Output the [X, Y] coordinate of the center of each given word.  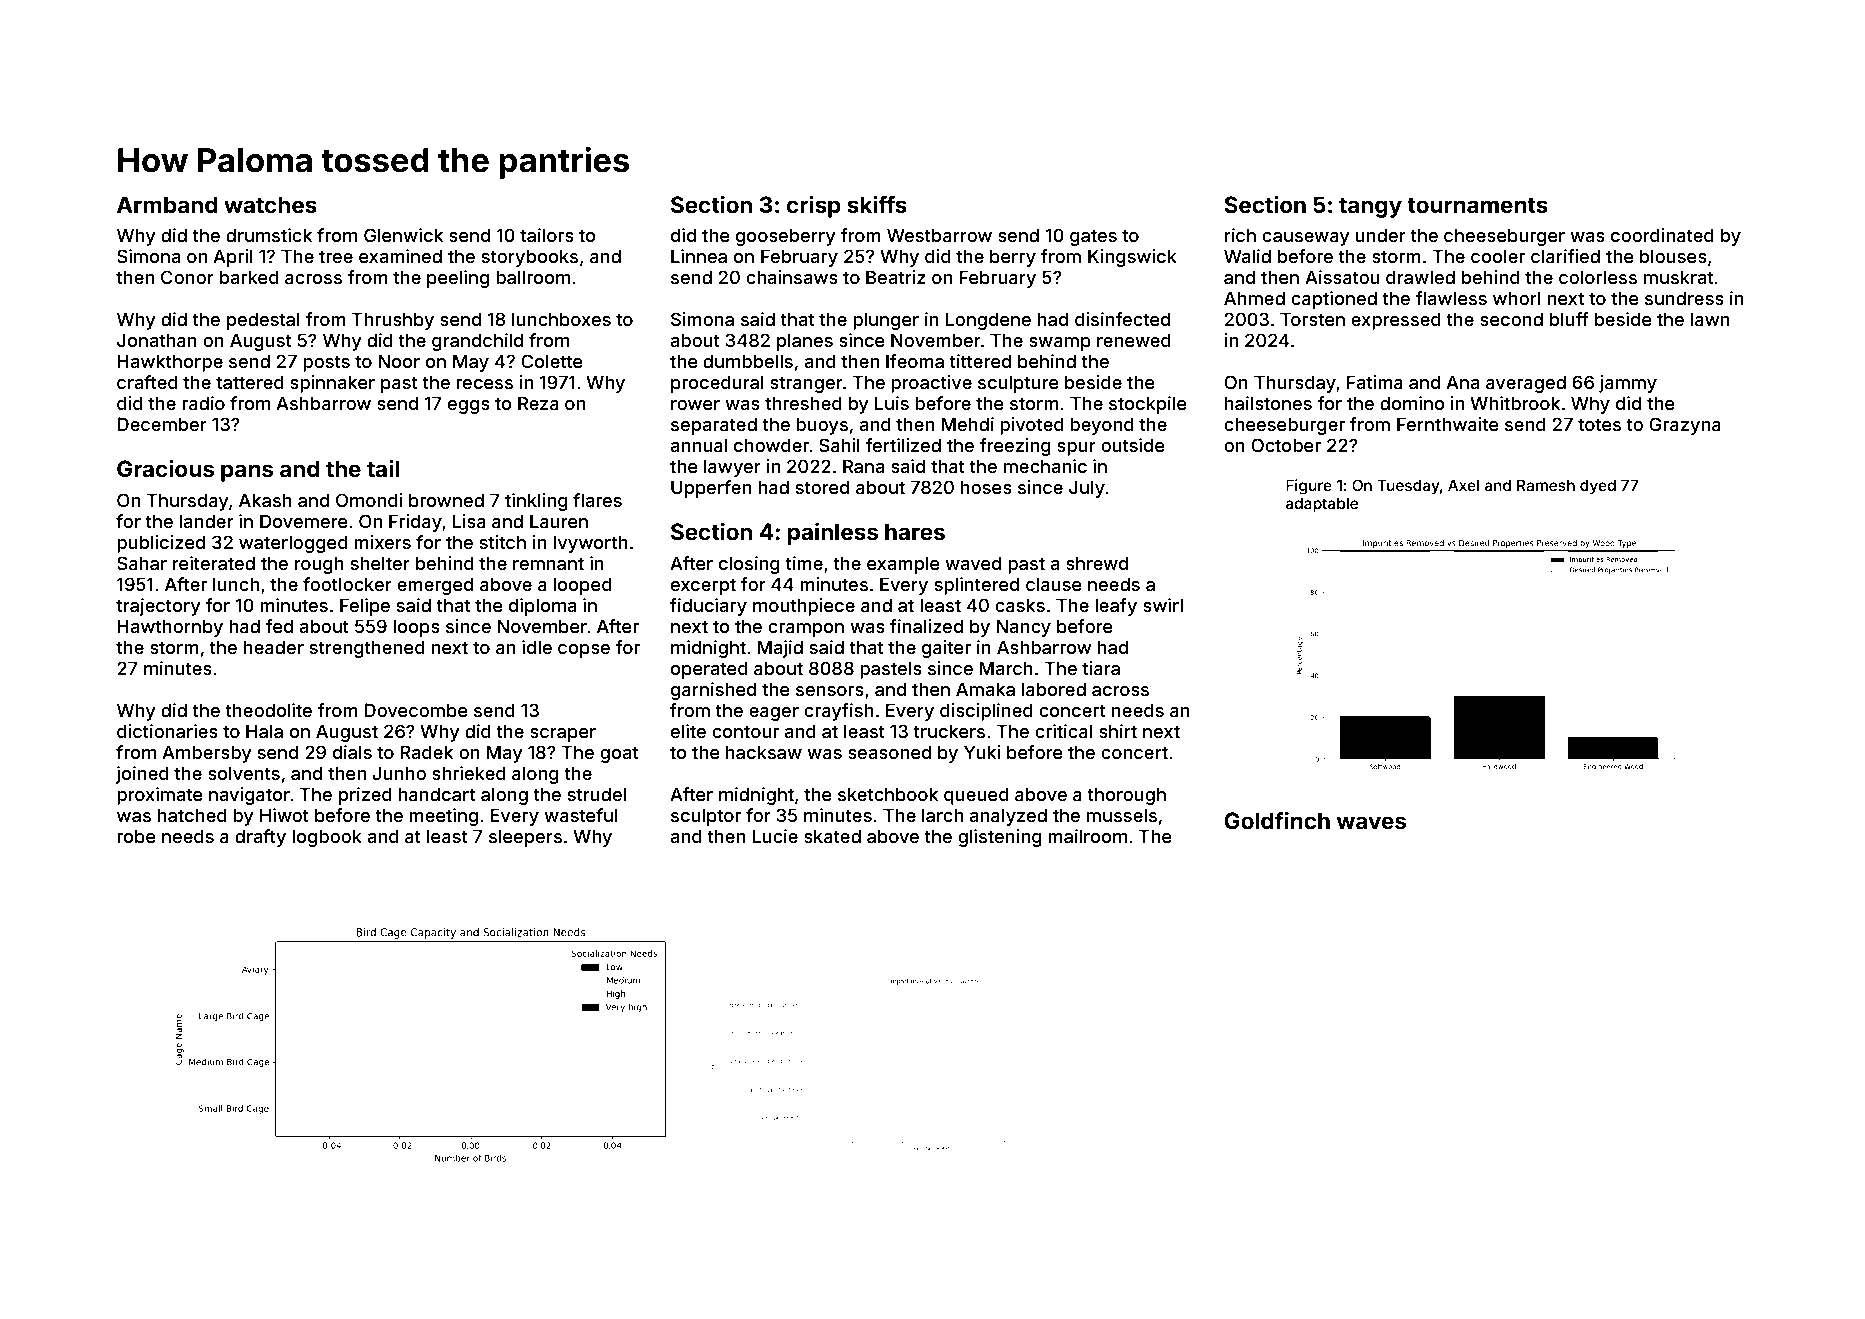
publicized [161, 544]
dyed [1598, 486]
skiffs [877, 204]
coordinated [1662, 235]
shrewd [1097, 563]
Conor [187, 277]
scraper [563, 735]
